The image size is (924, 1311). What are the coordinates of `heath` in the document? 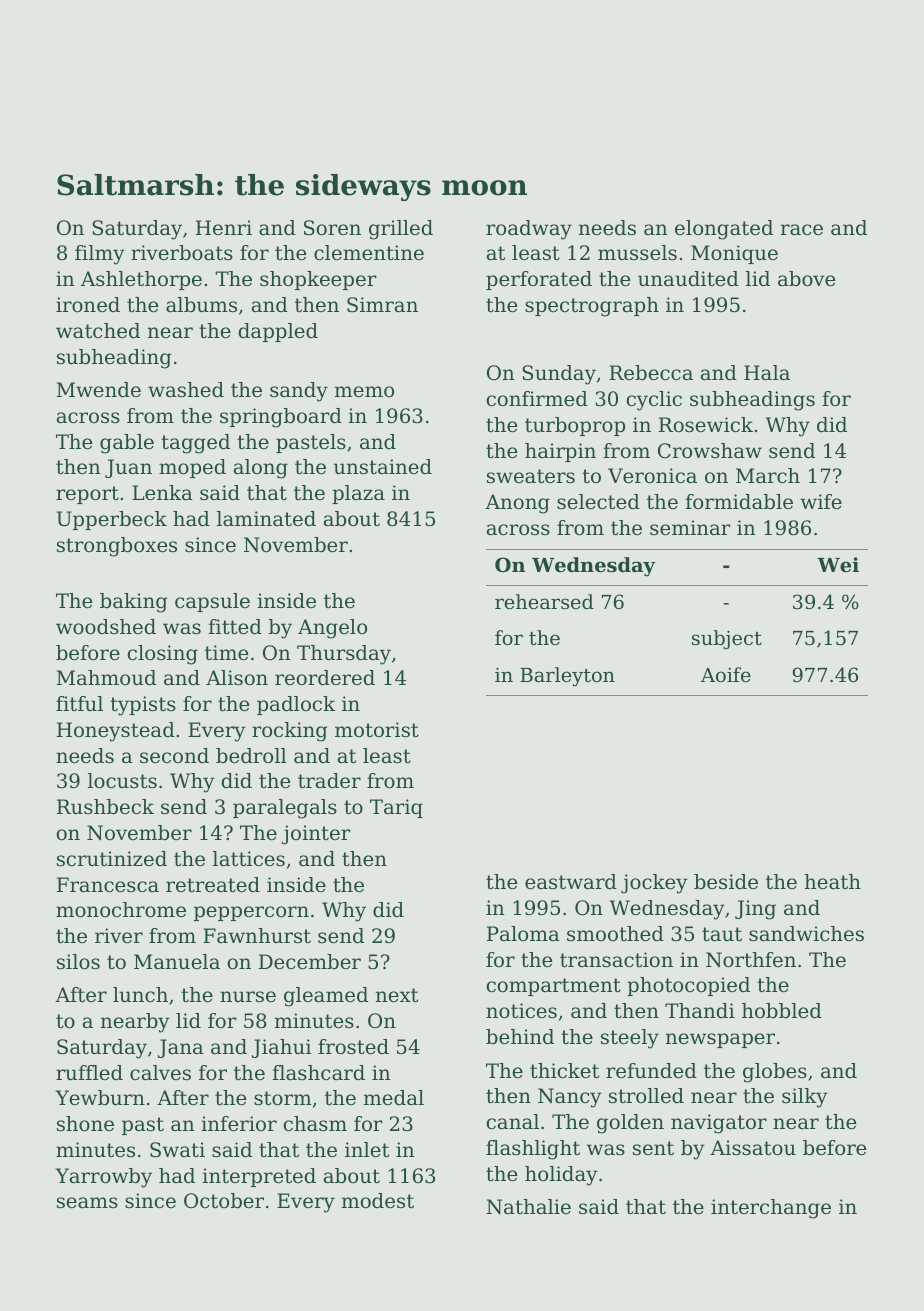 It's located at (832, 882).
